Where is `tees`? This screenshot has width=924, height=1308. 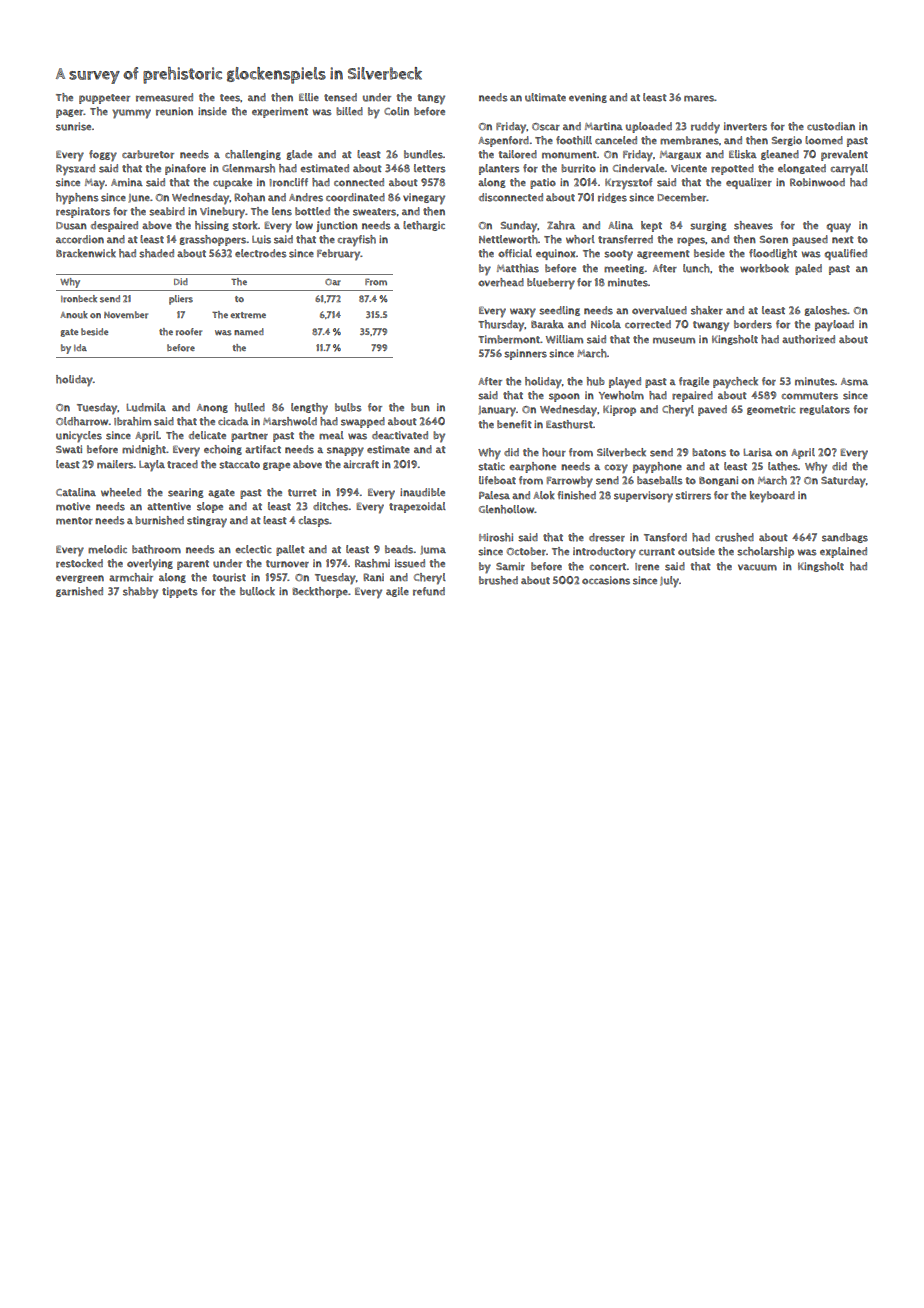 tees is located at coordinates (230, 98).
